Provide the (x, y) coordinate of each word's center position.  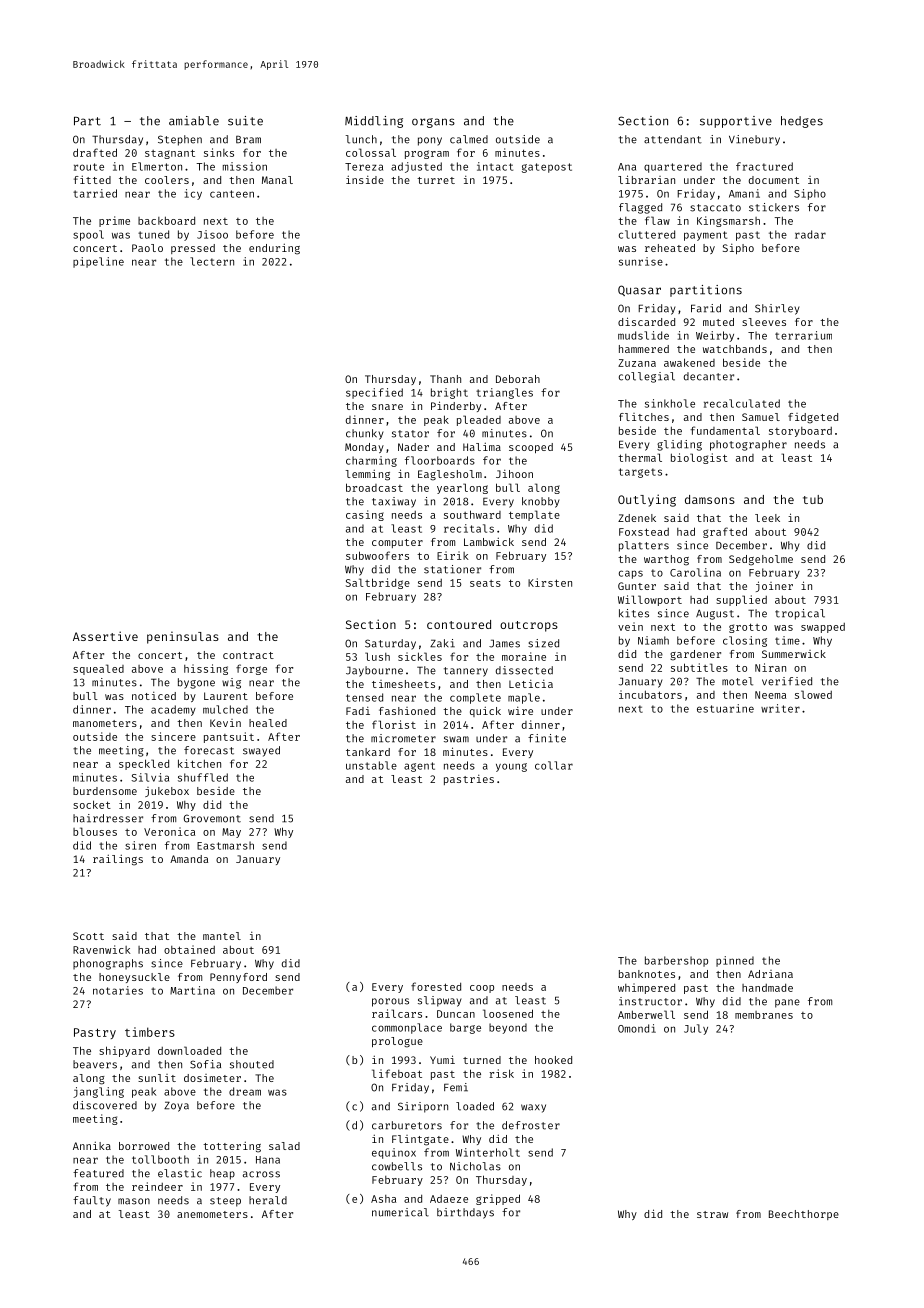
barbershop (676, 961)
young (511, 767)
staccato (715, 208)
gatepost (547, 168)
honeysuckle (134, 978)
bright (449, 393)
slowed (813, 694)
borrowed (144, 1146)
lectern (212, 261)
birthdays (465, 1213)
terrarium (803, 335)
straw (712, 1214)
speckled (144, 764)
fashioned (407, 711)
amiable (194, 121)
